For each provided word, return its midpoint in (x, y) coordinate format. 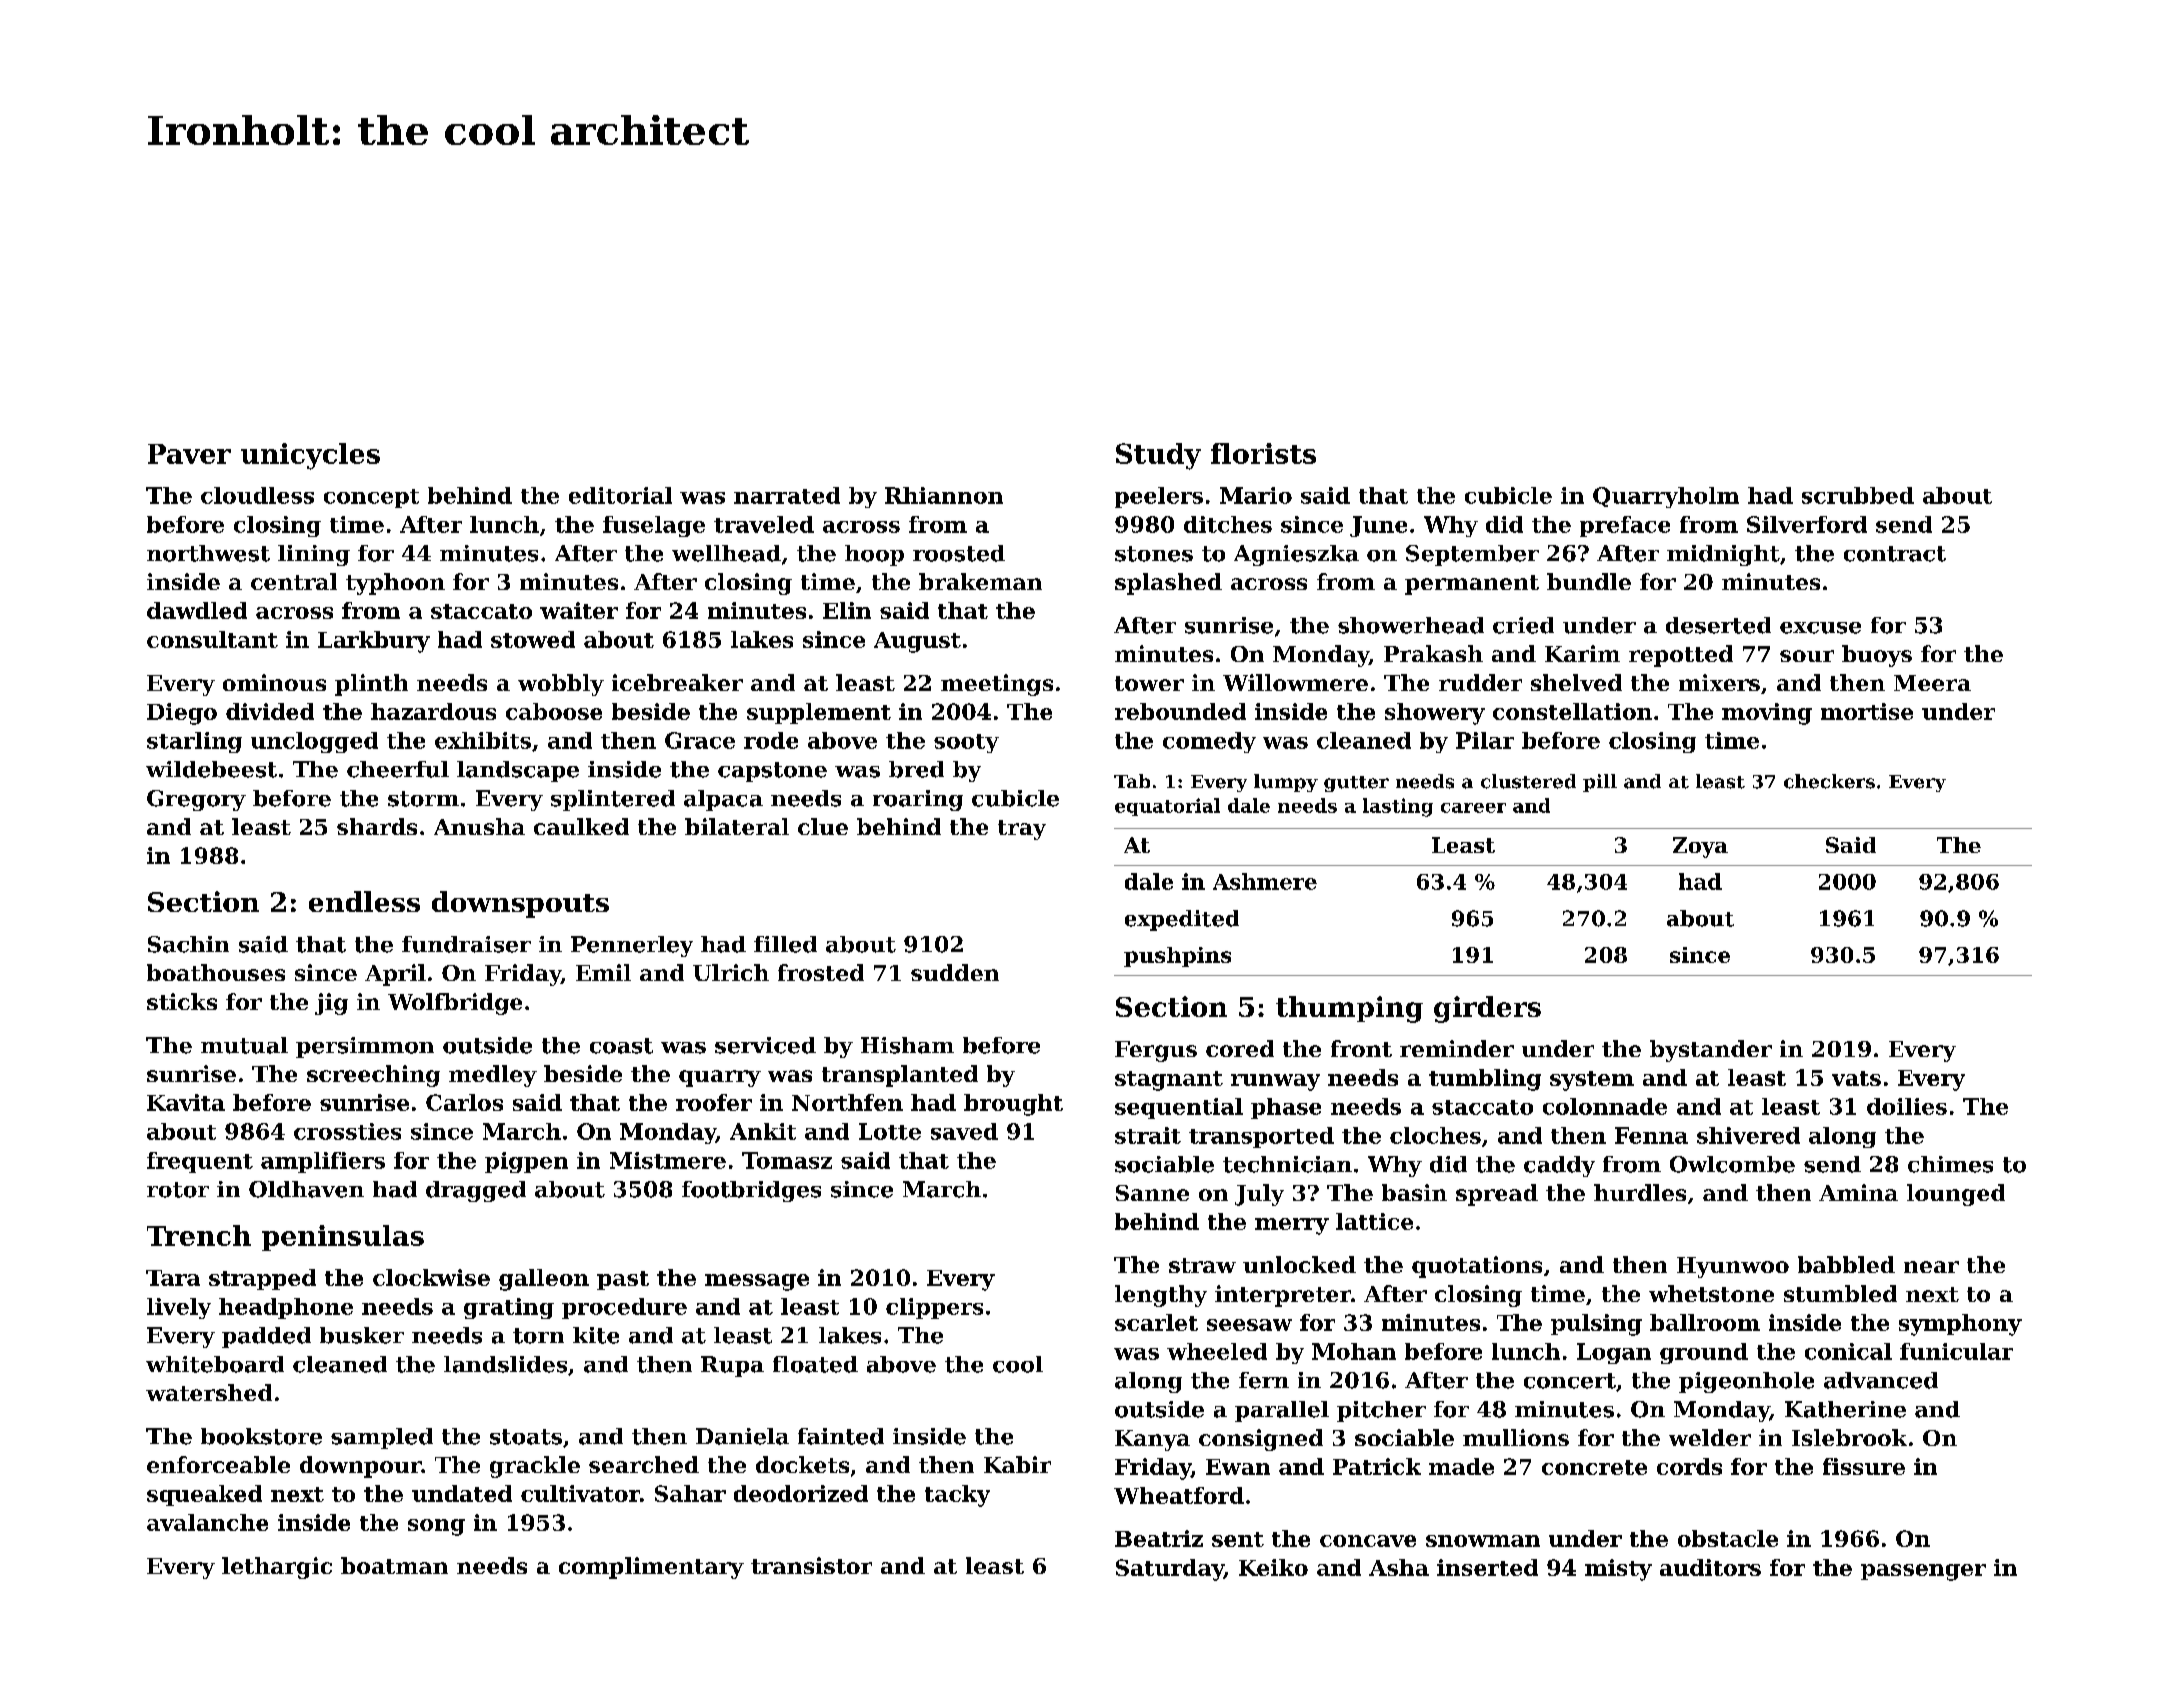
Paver (189, 454)
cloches (1435, 1135)
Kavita (186, 1102)
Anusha (479, 826)
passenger (1923, 1572)
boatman (394, 1565)
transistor (811, 1565)
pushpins (1177, 957)
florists (1263, 453)
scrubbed (1858, 495)
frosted (821, 972)
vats (1856, 1078)
